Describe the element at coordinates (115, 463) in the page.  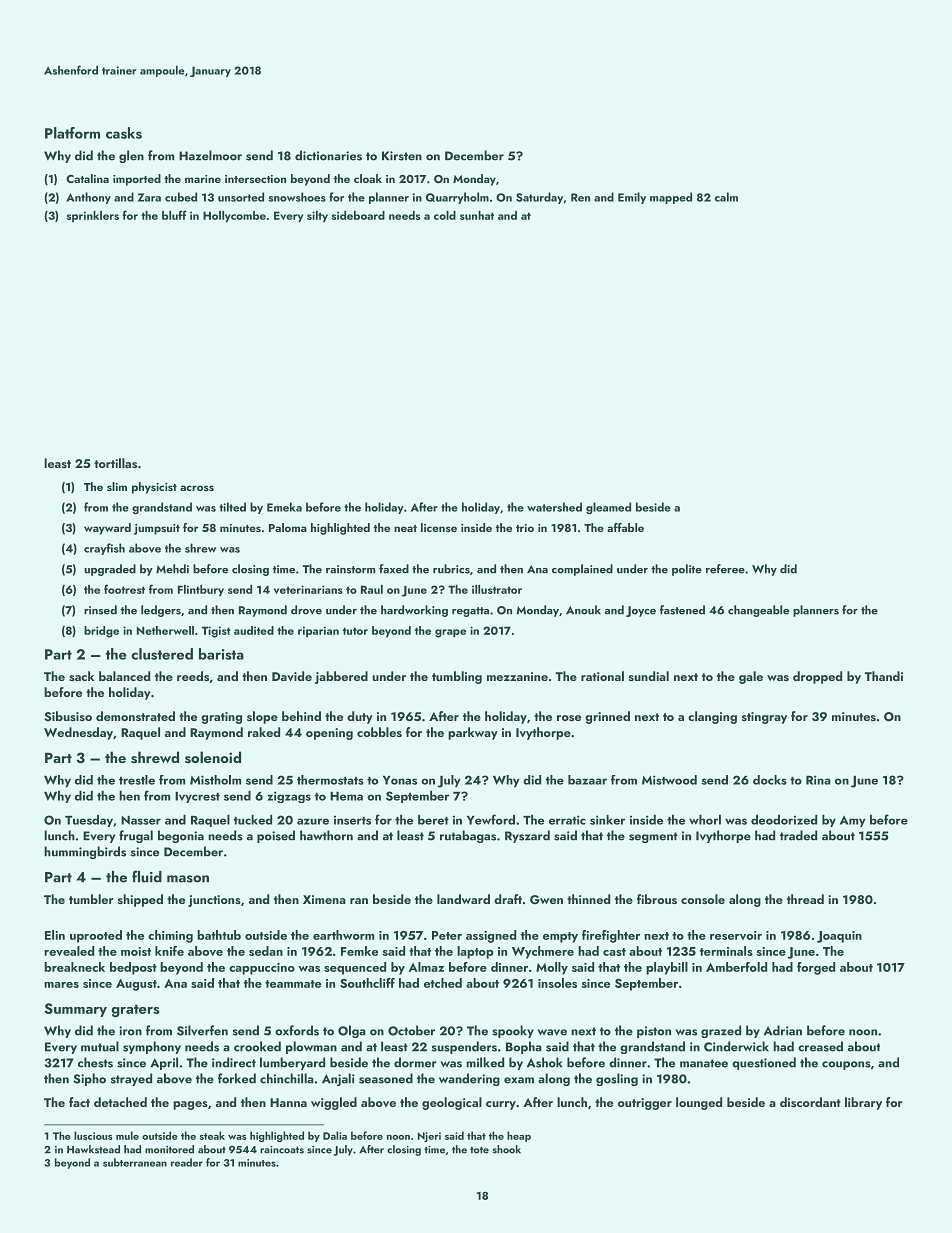
I see `tortillas` at that location.
